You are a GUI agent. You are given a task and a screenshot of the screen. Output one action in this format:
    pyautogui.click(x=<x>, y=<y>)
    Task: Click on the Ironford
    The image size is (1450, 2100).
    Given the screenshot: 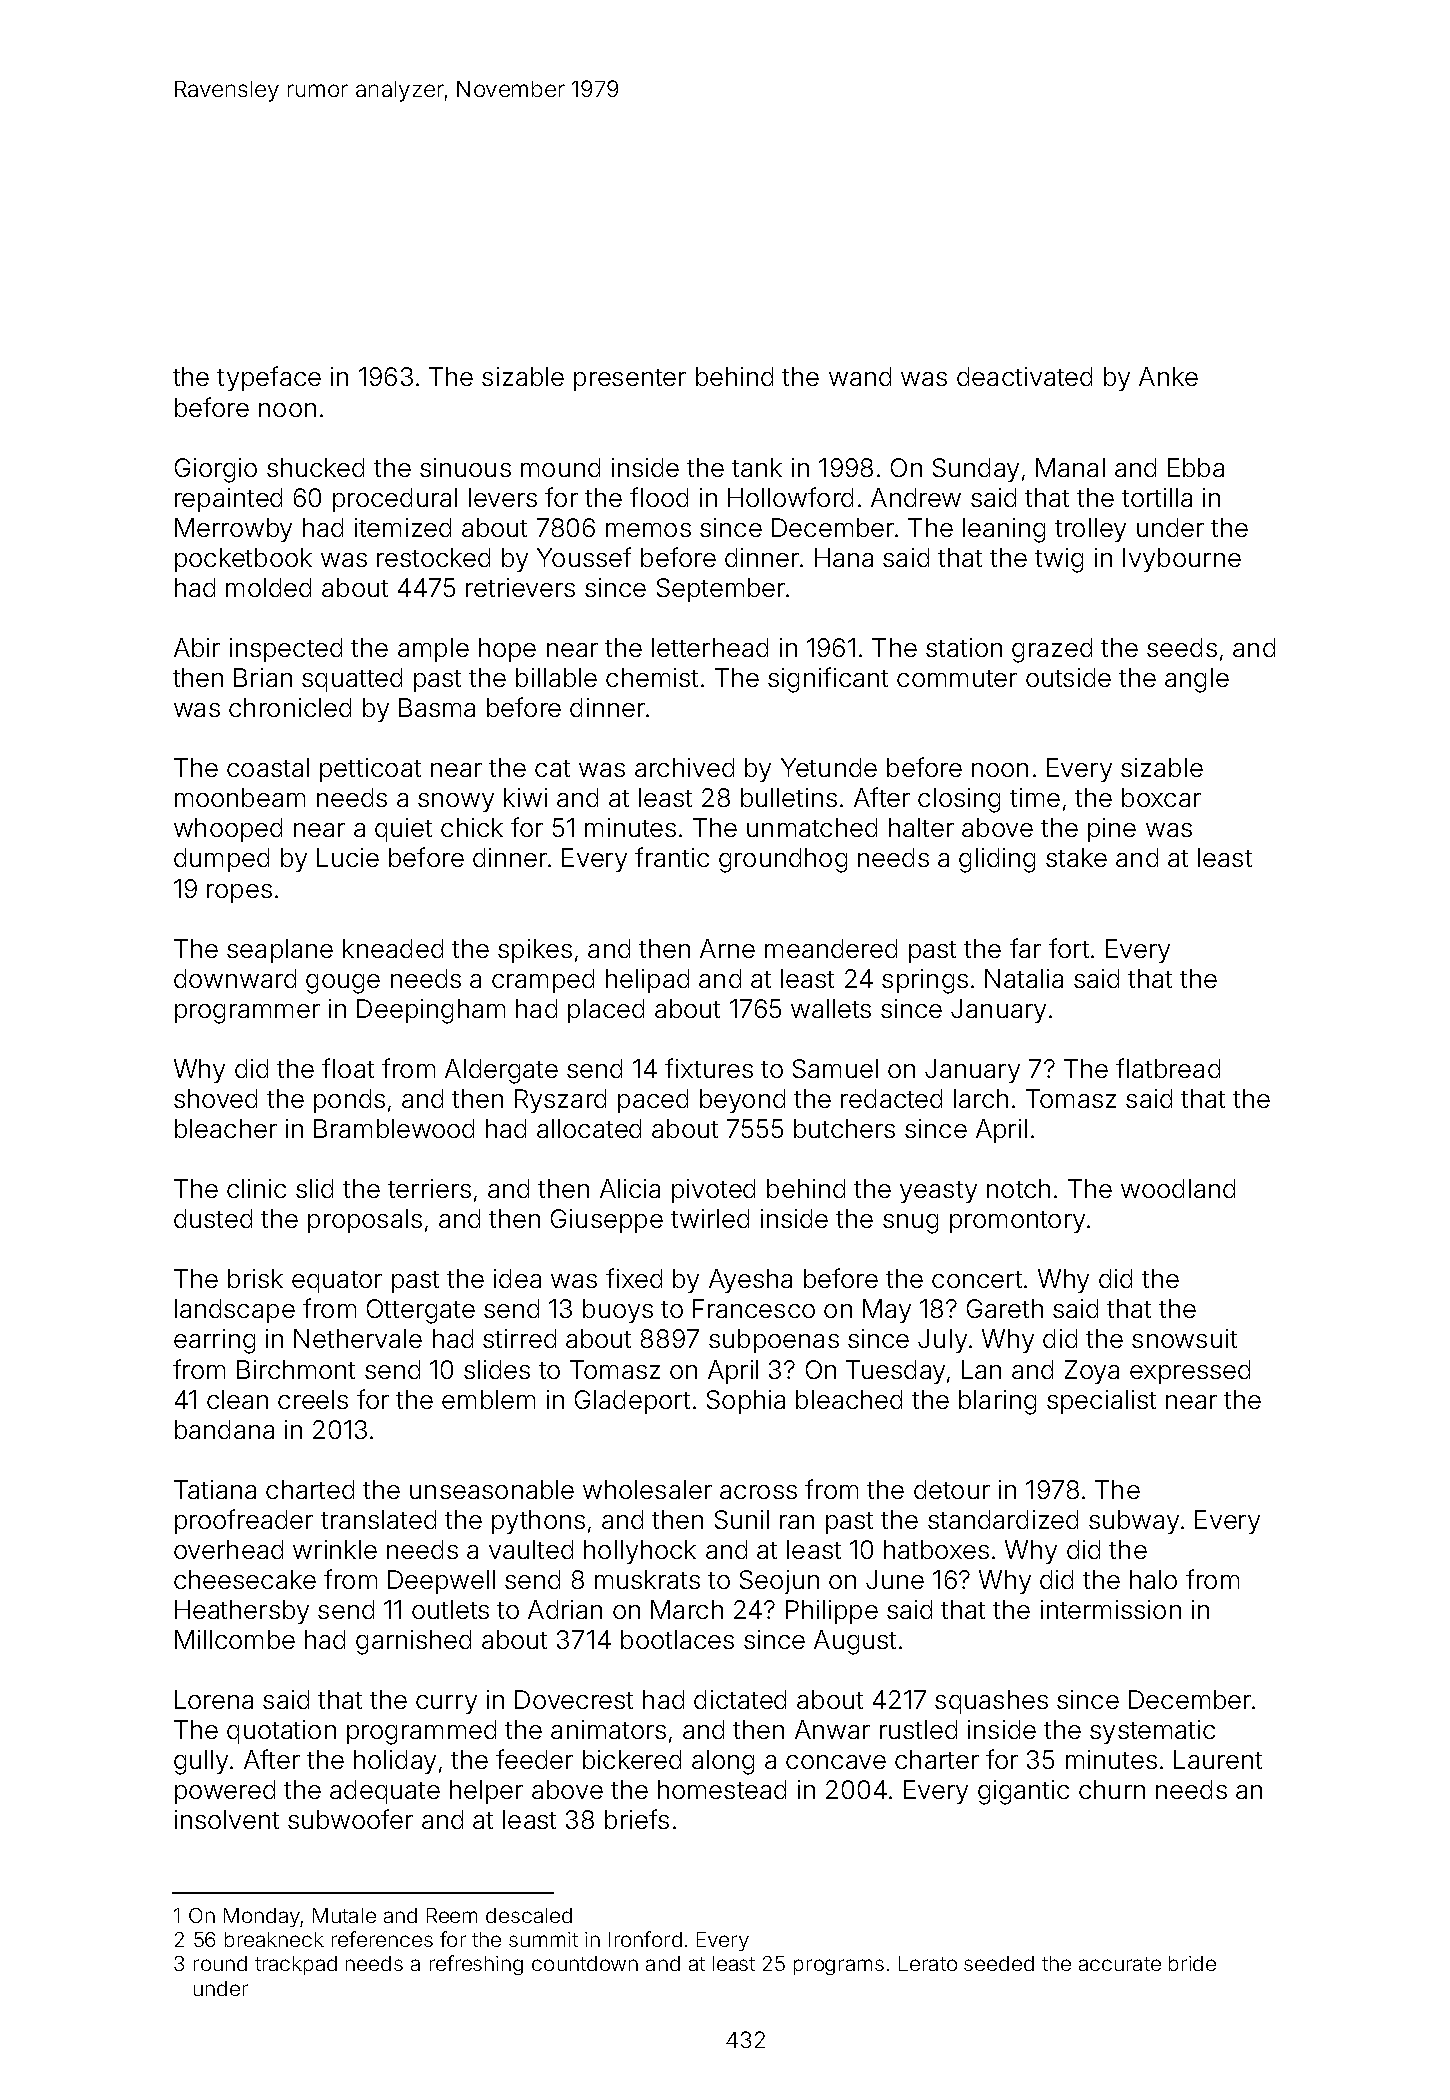 What is the action you would take?
    pyautogui.click(x=645, y=1939)
